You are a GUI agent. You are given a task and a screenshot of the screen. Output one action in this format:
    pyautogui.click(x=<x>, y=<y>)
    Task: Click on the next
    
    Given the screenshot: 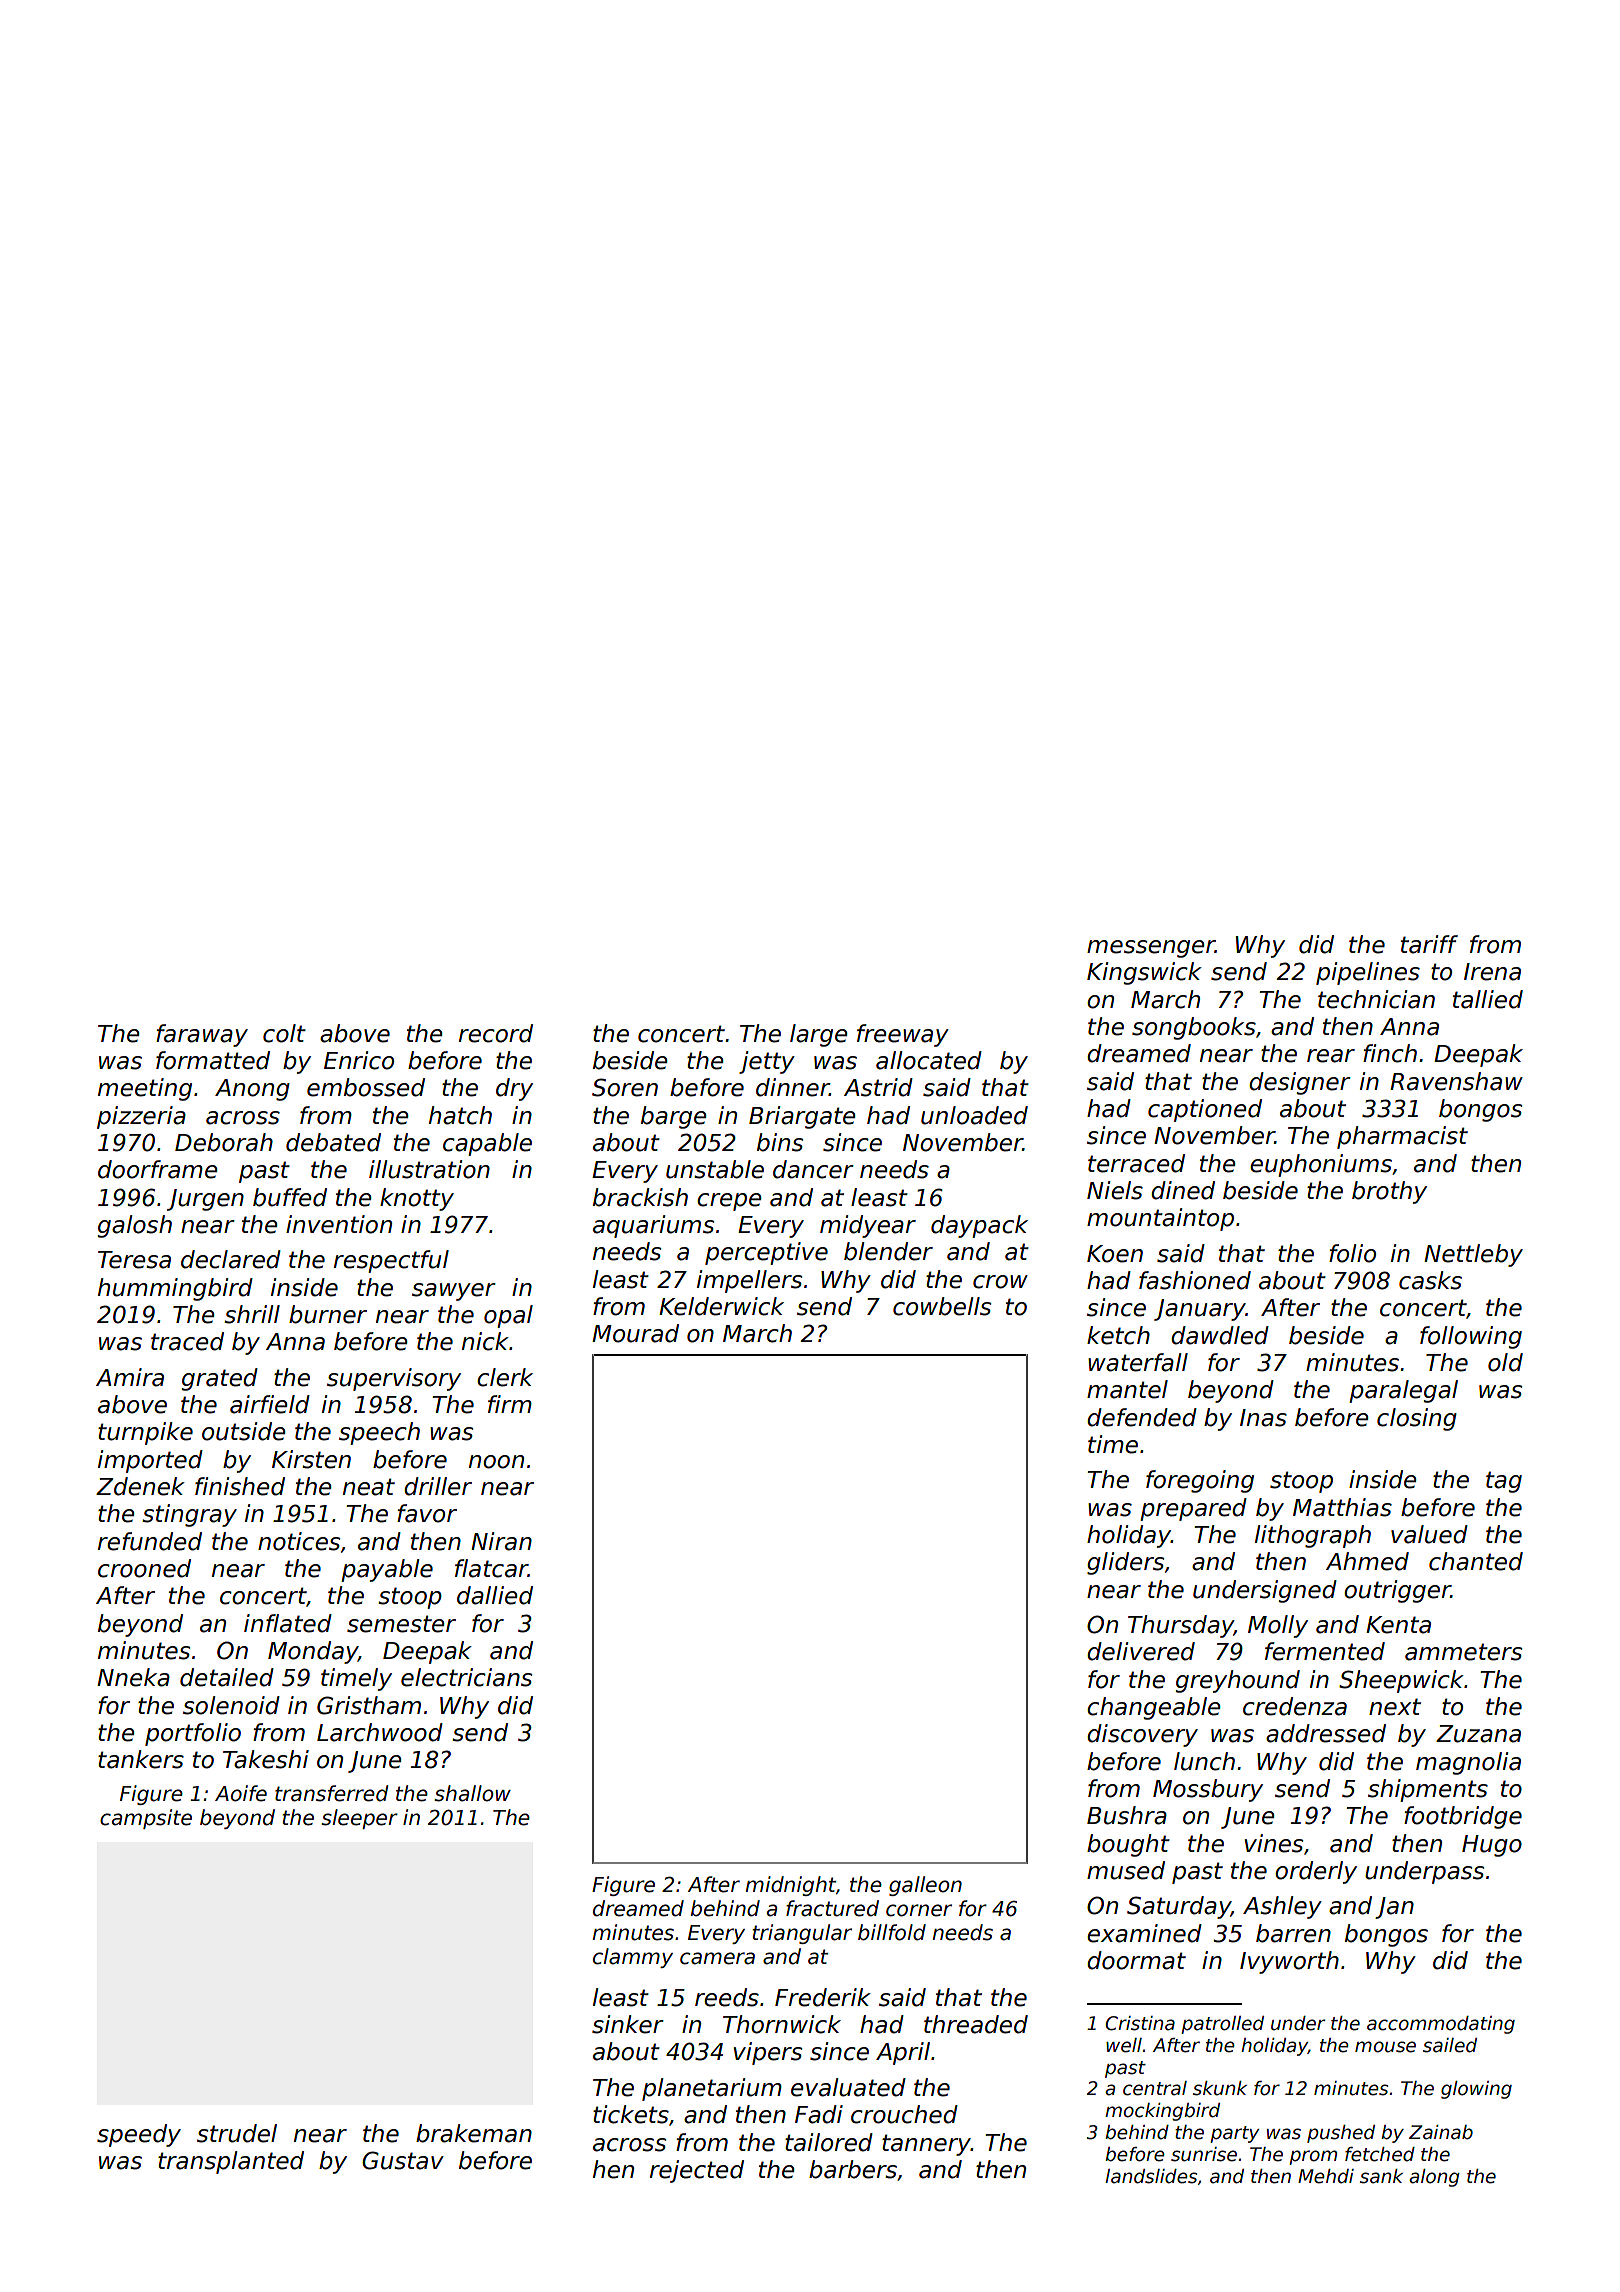 What is the action you would take?
    pyautogui.click(x=1395, y=1707)
